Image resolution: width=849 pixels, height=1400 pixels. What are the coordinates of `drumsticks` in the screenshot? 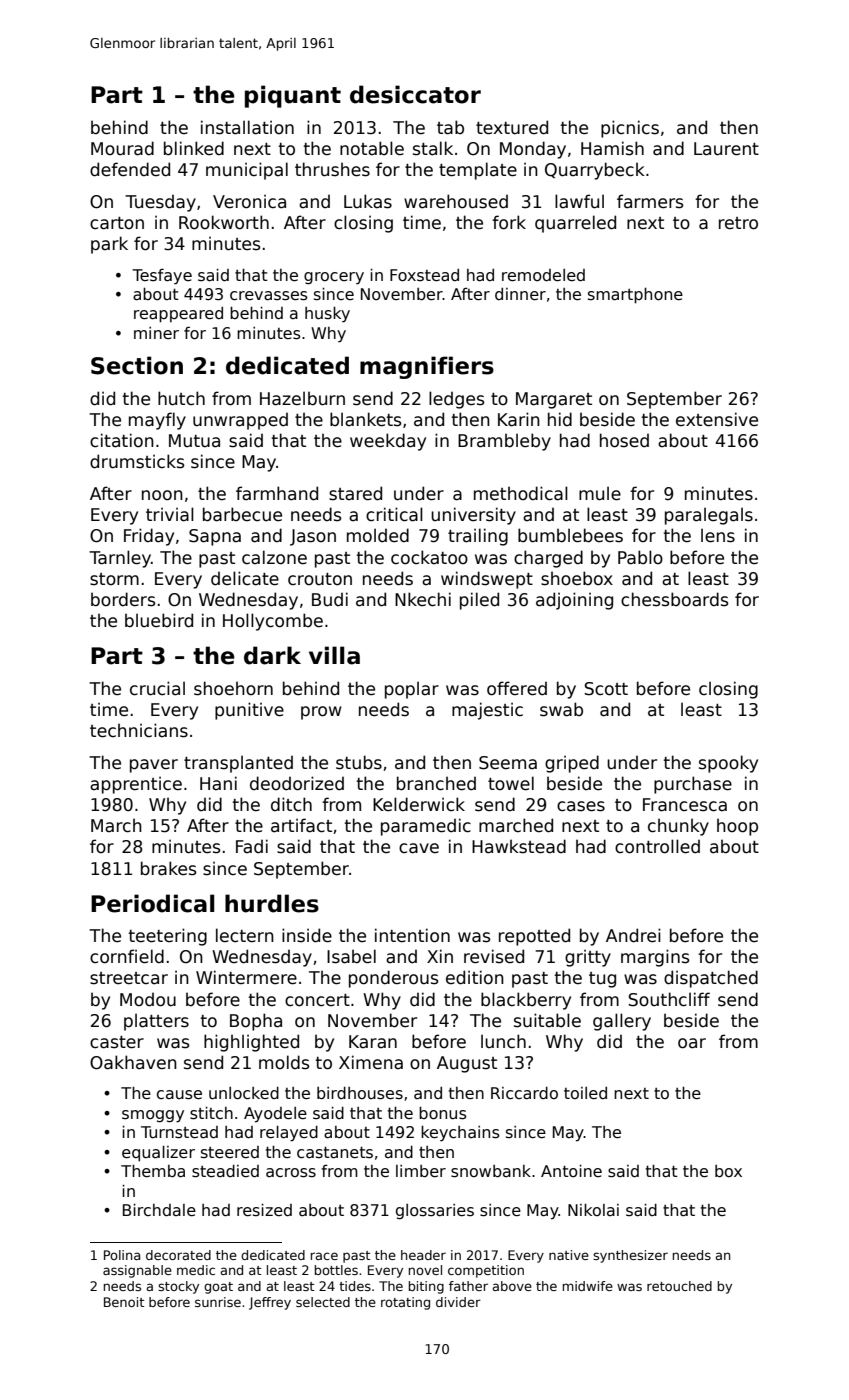 It's located at (137, 461).
